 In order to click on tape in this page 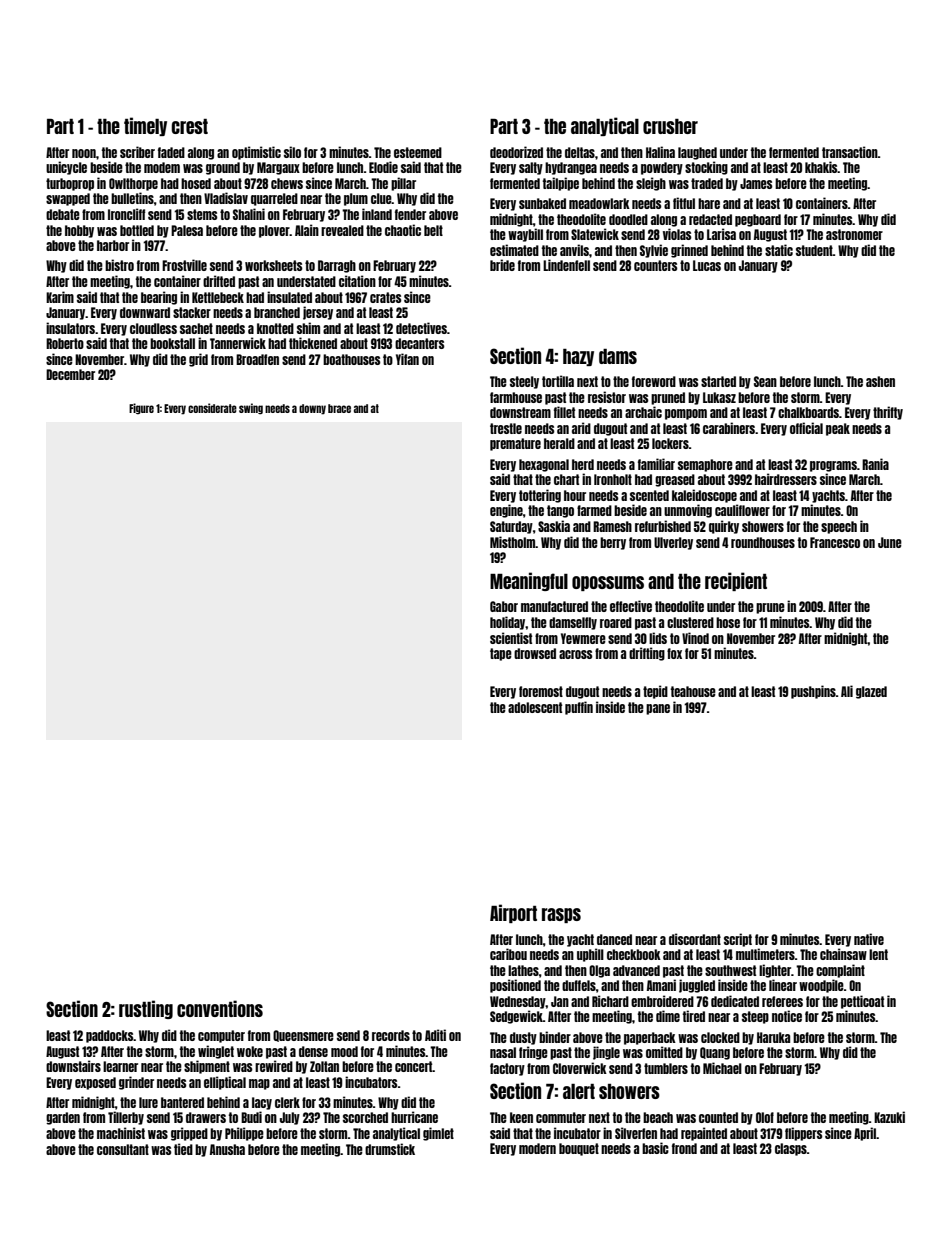, I will do `click(501, 654)`.
